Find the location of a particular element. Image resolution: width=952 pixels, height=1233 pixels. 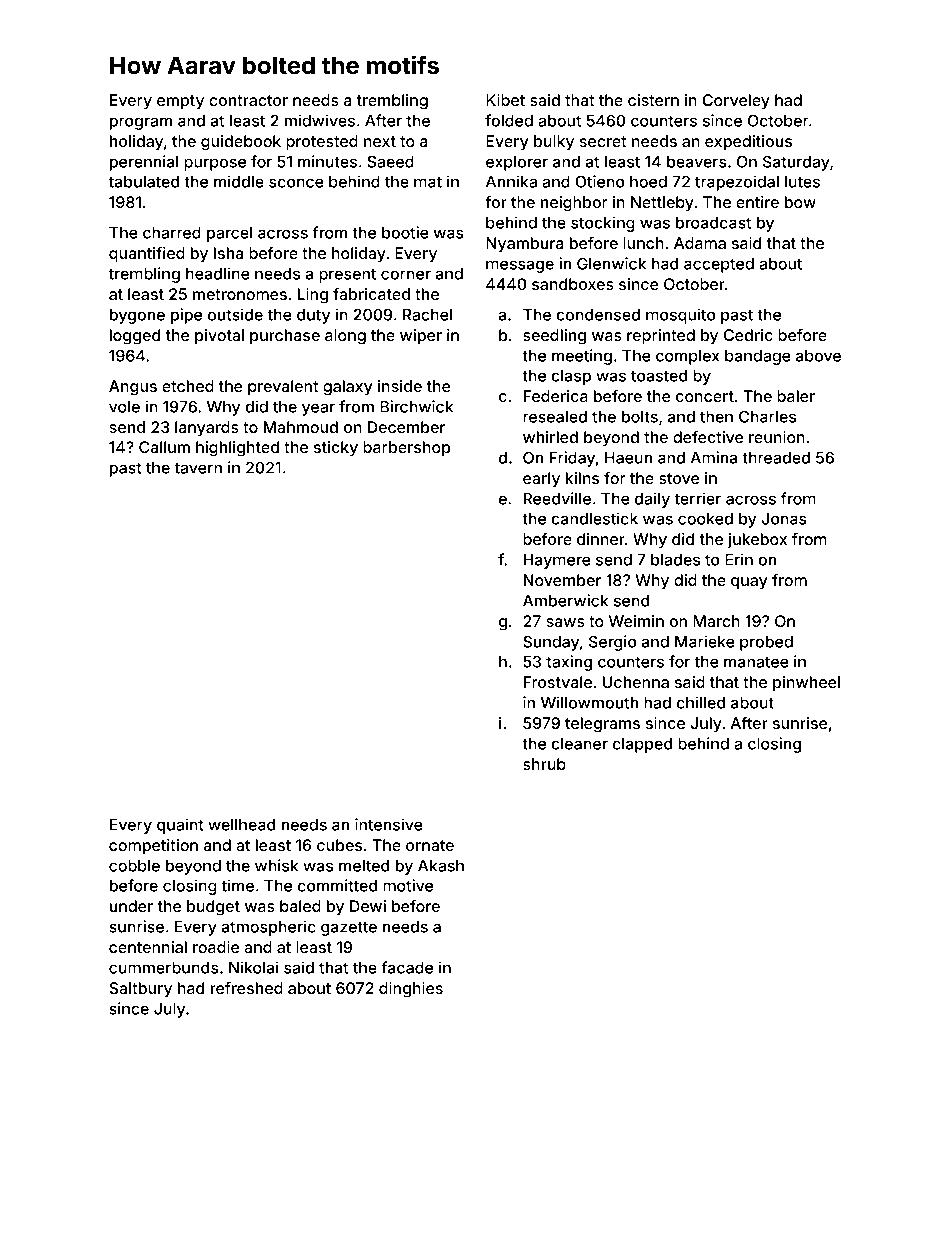

Saltbury is located at coordinates (140, 990).
